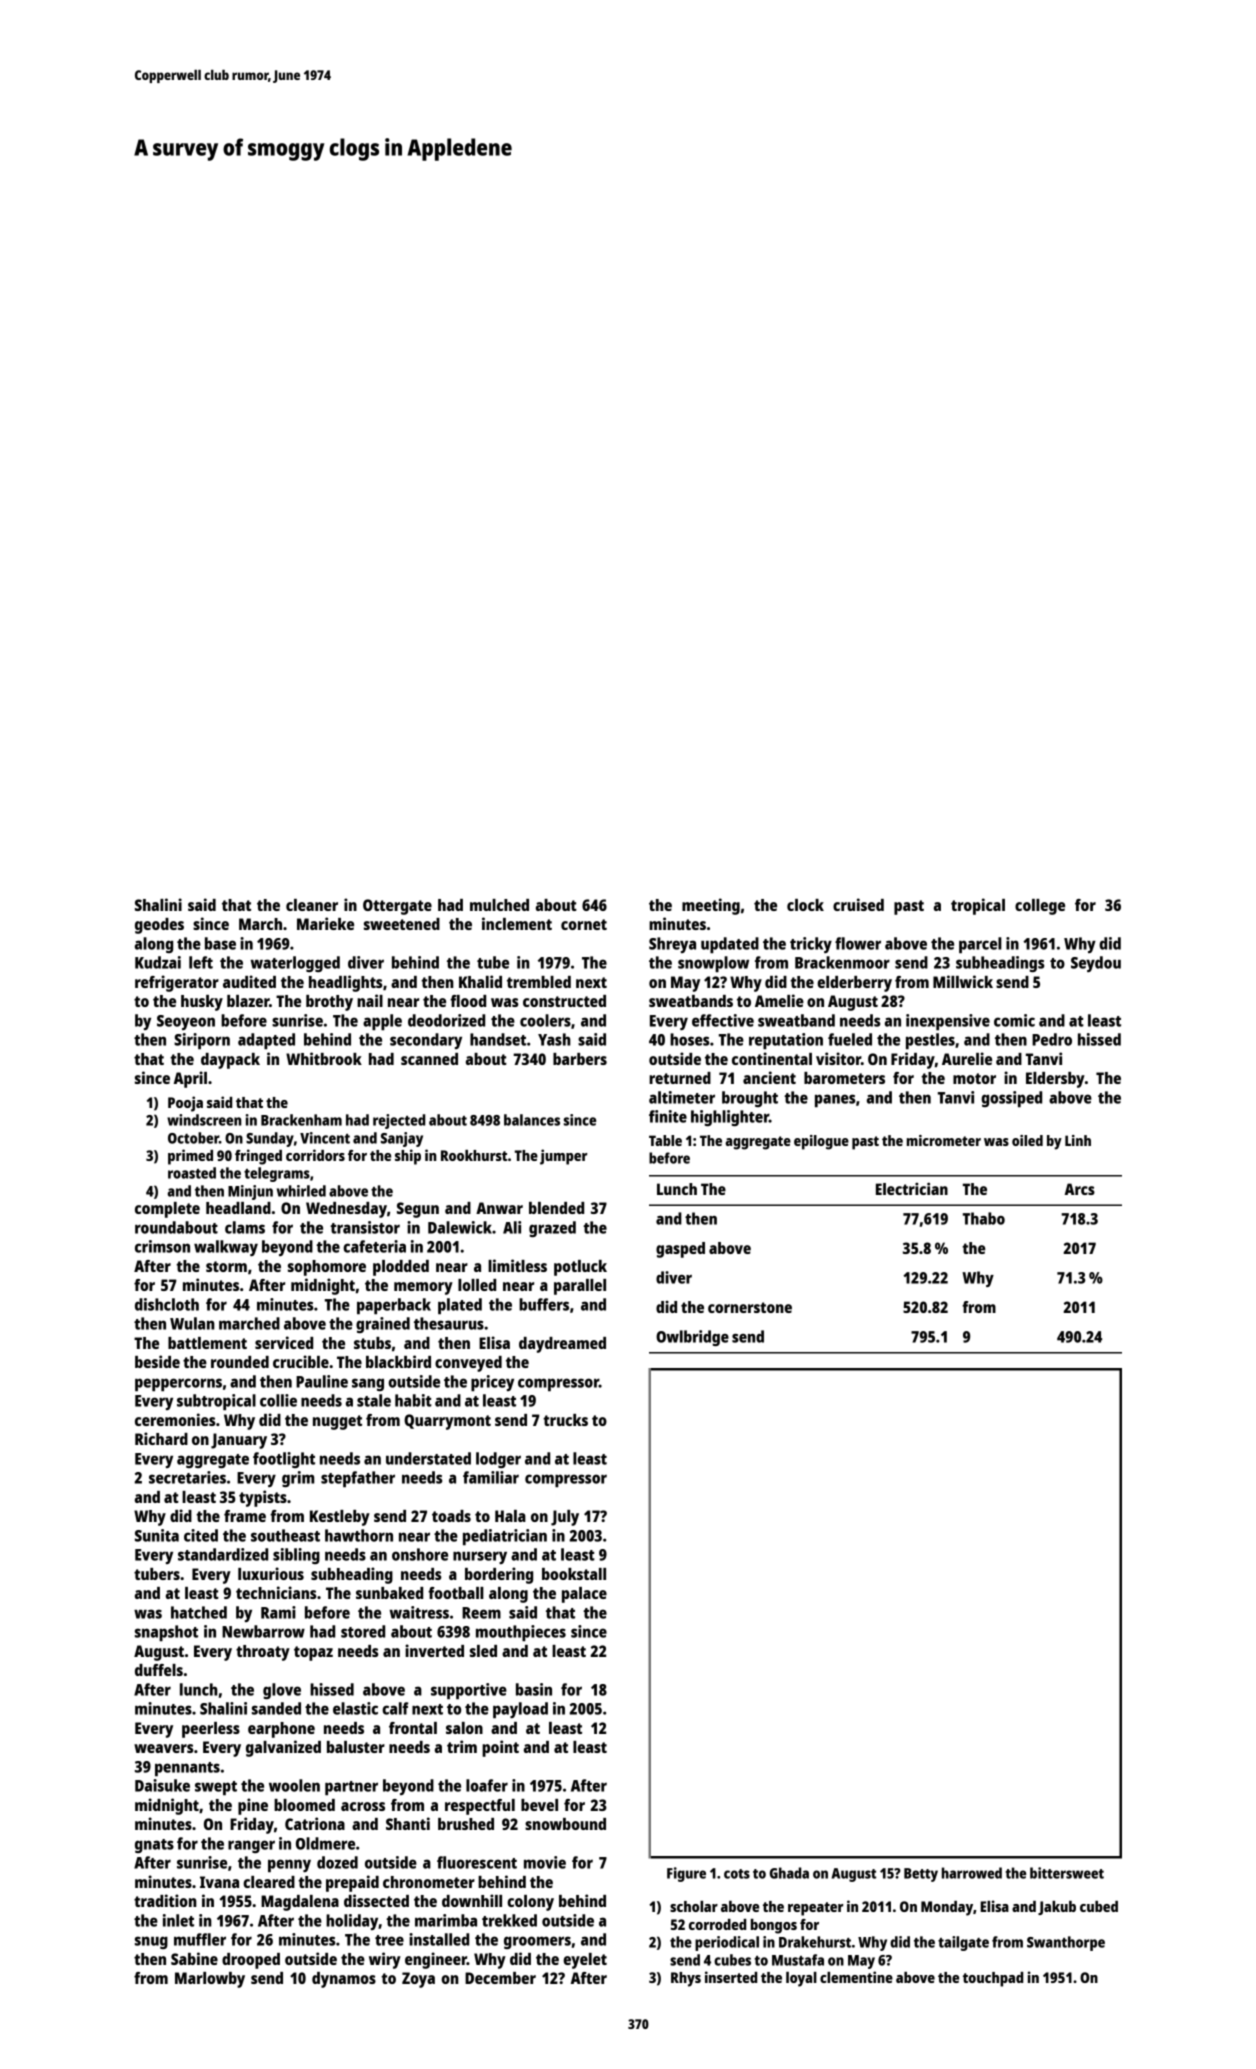 The height and width of the document is (2069, 1256). What do you see at coordinates (344, 1980) in the document?
I see `dynamos` at bounding box center [344, 1980].
